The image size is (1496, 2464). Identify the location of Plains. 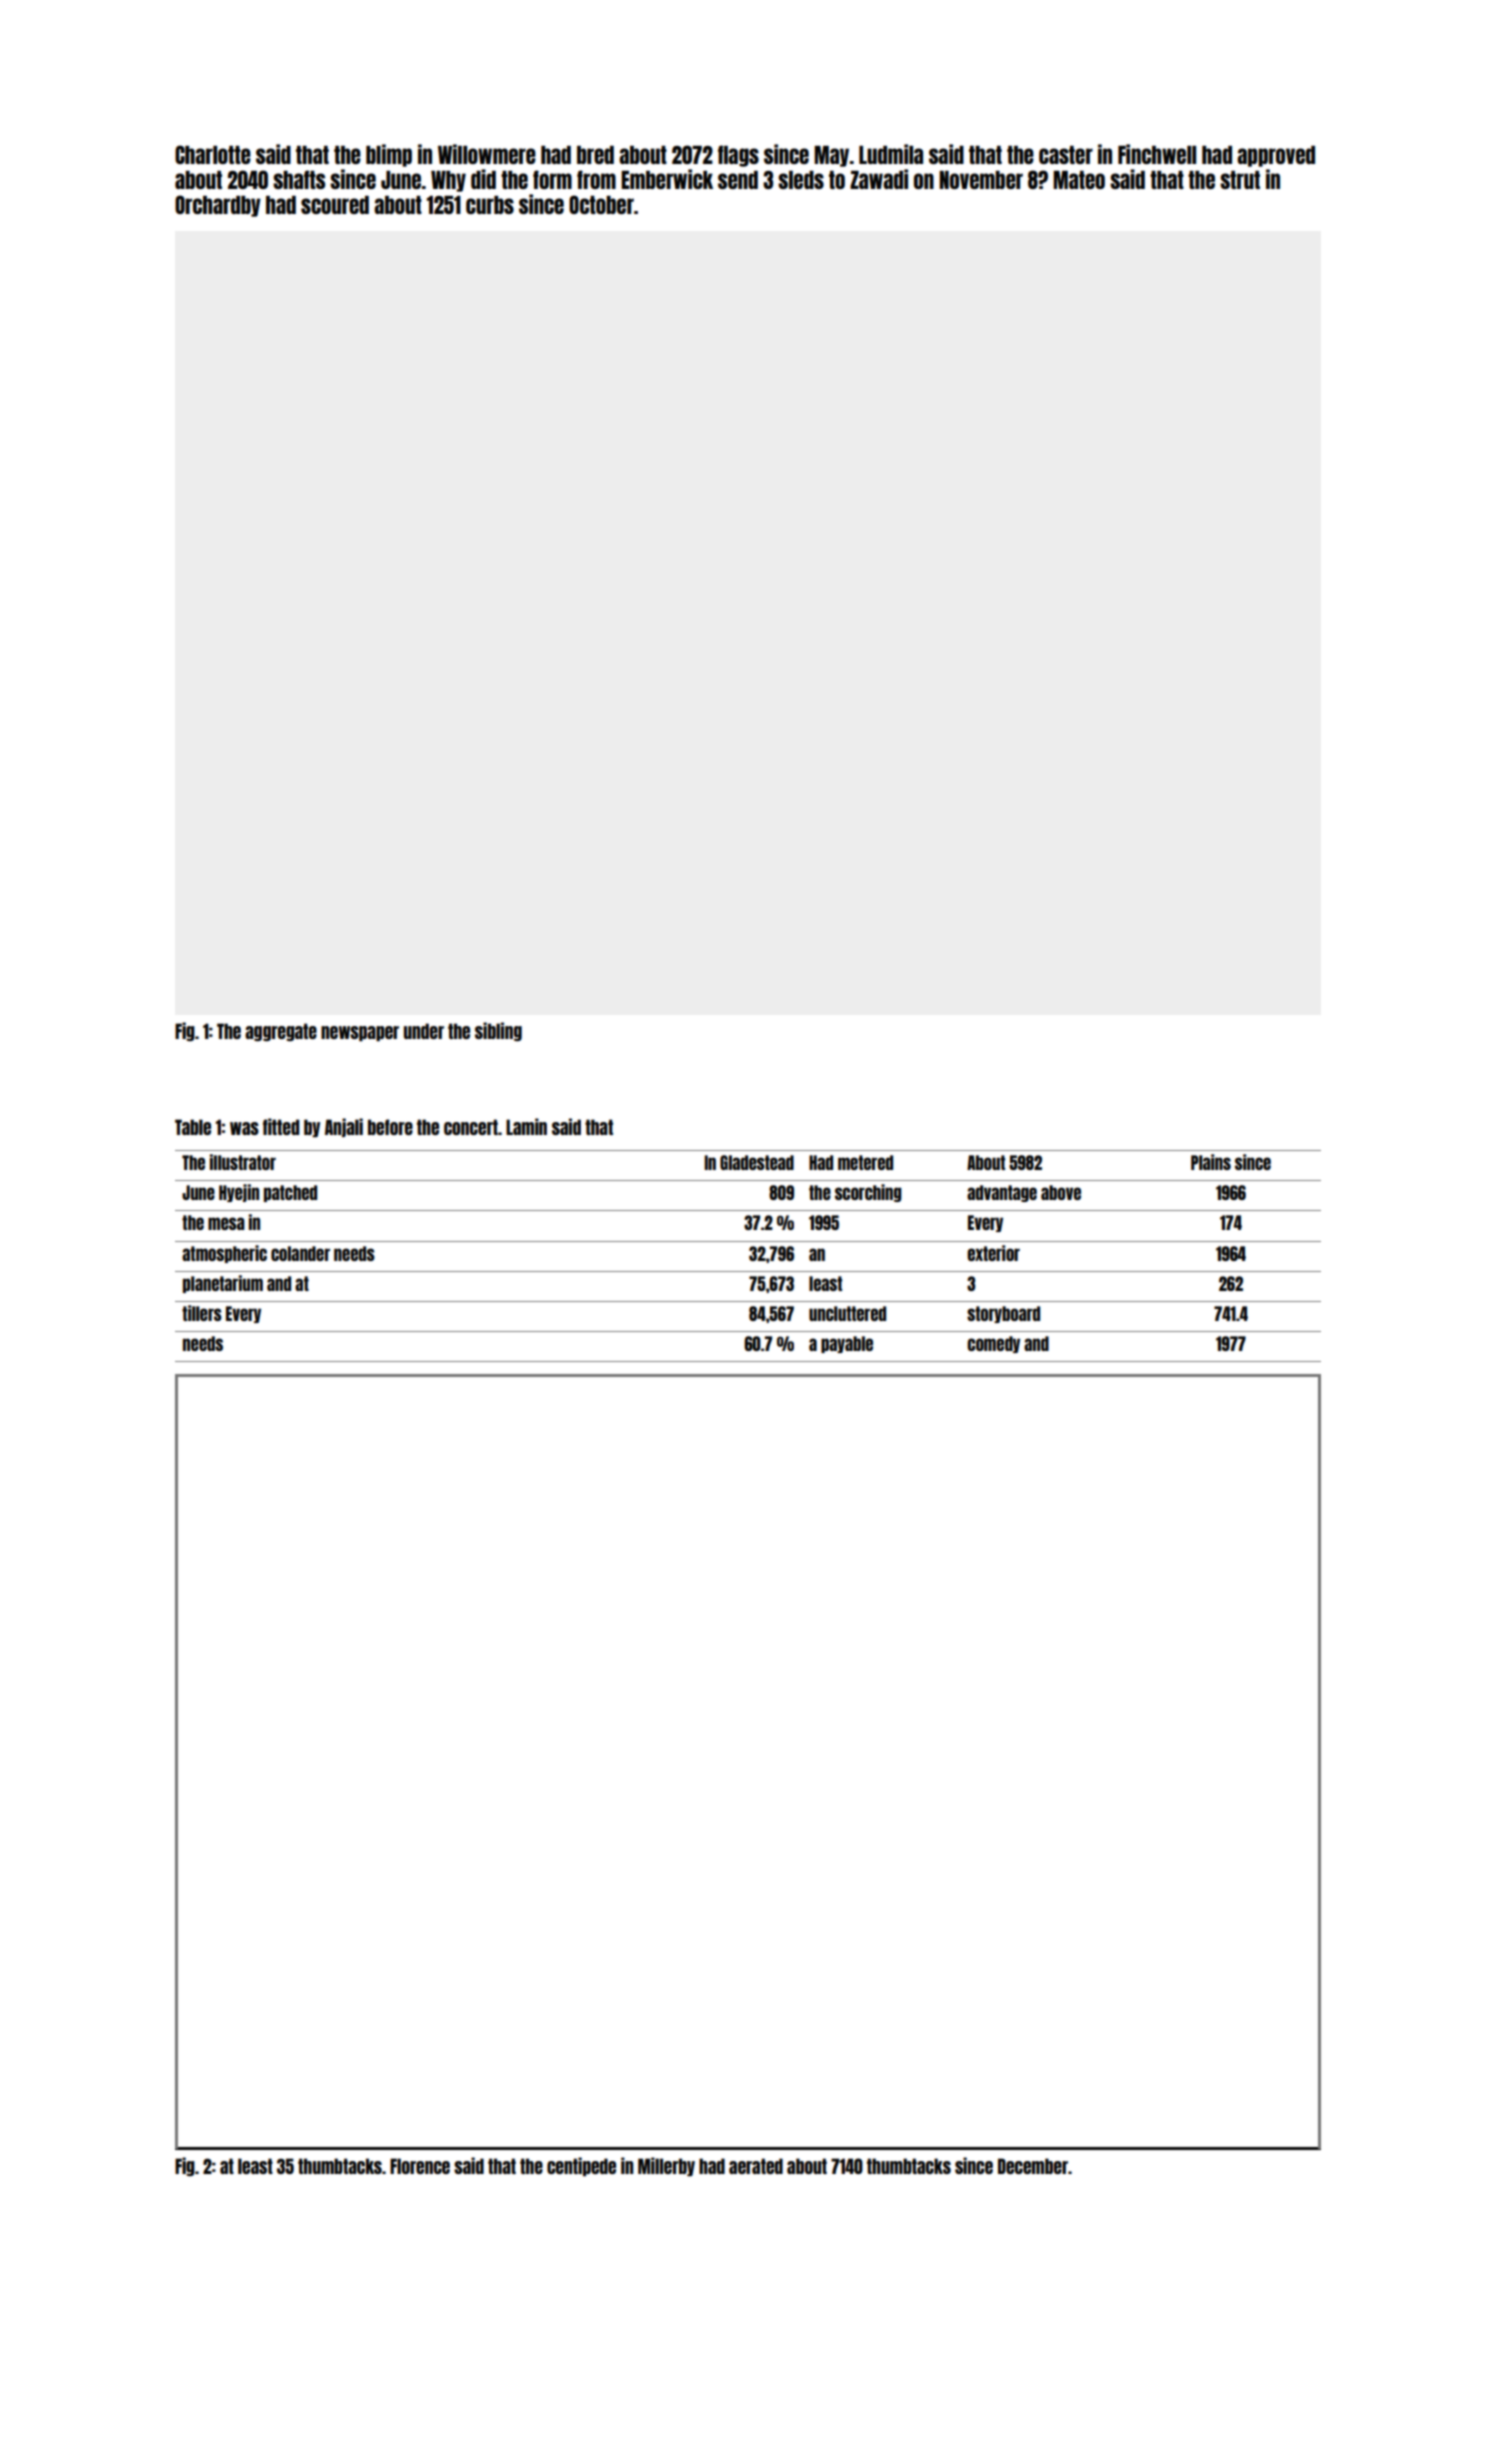
(1211, 1162).
